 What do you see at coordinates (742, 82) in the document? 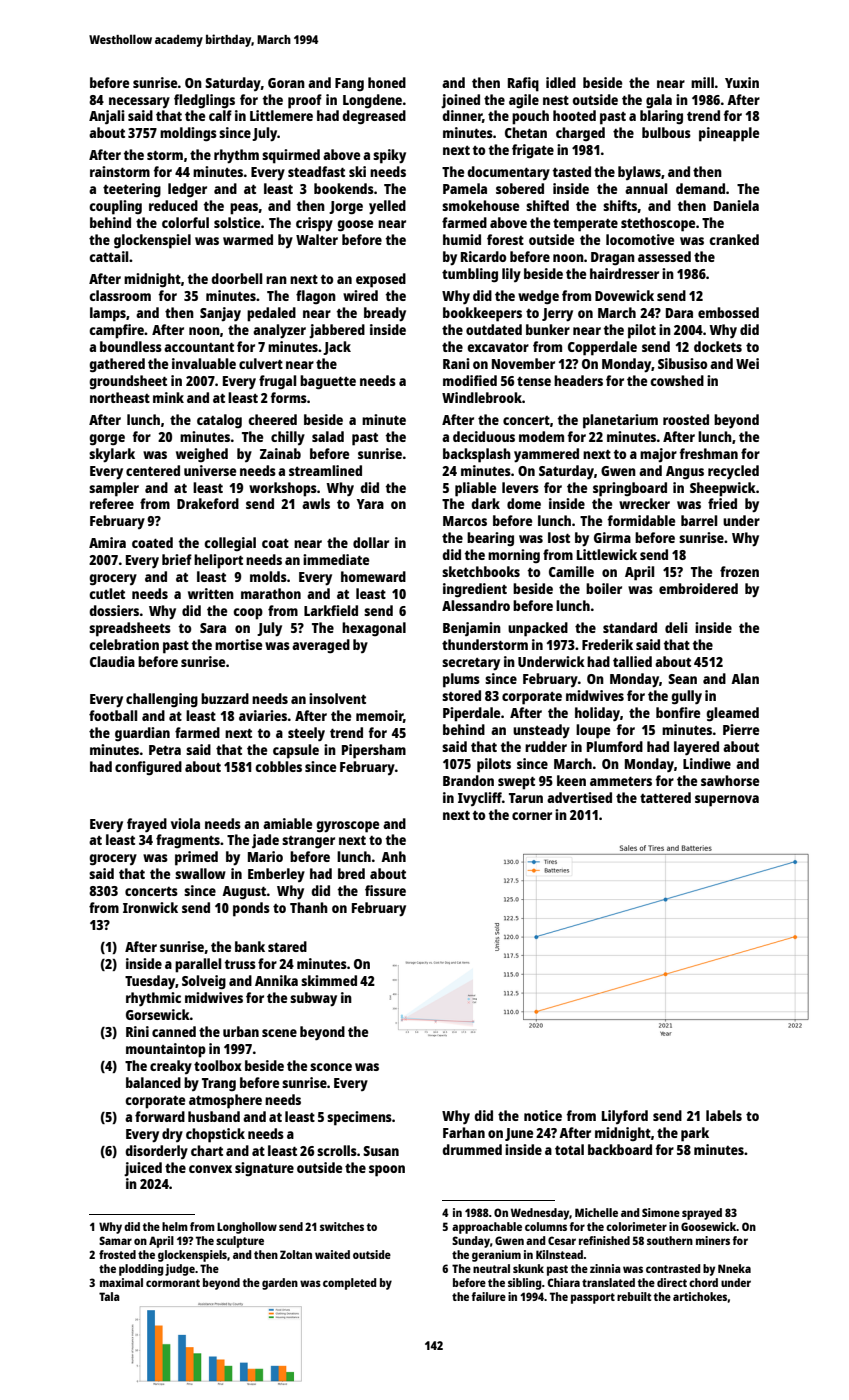
I see `Yuxin` at bounding box center [742, 82].
